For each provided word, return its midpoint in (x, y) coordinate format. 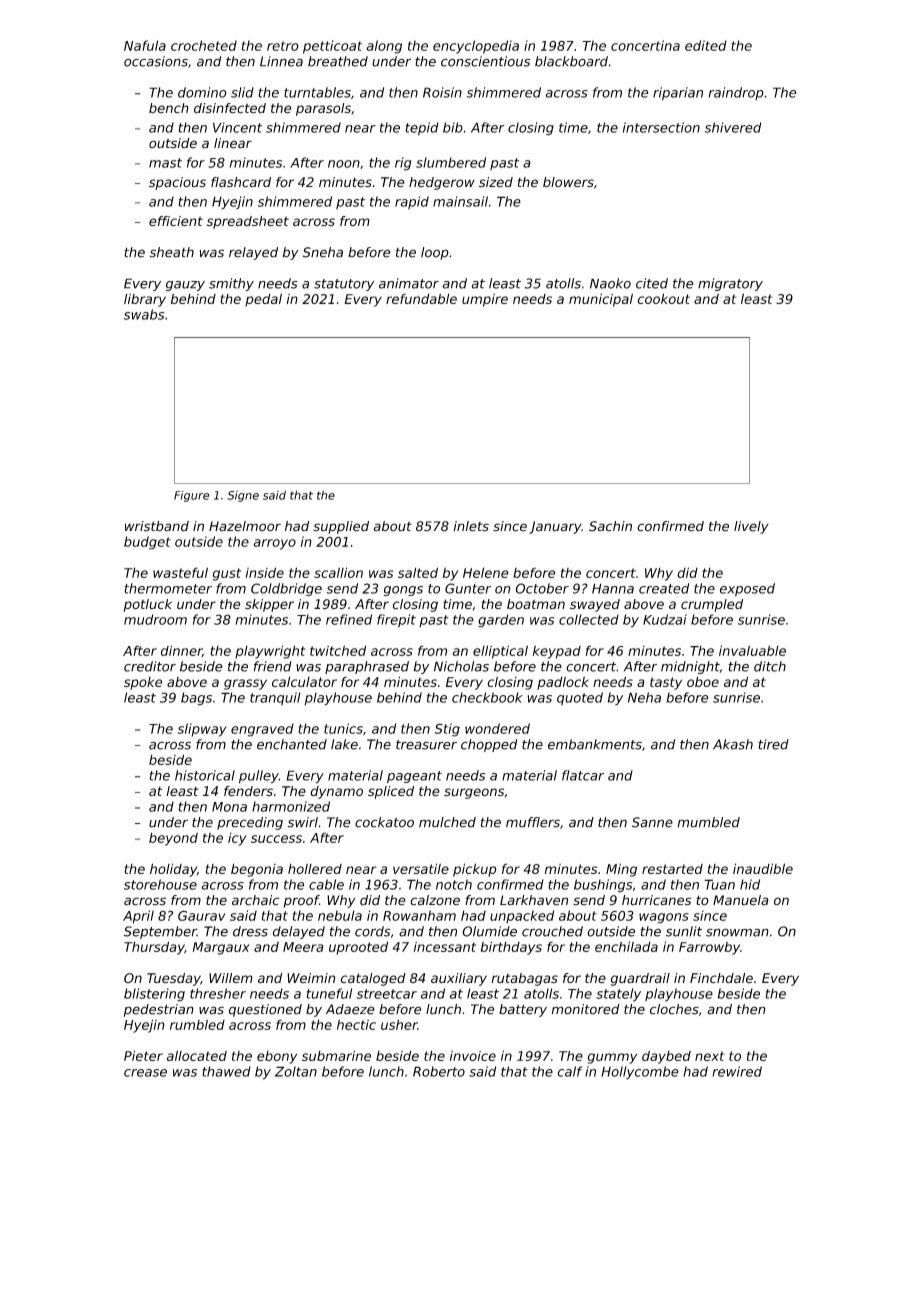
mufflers (533, 822)
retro (283, 46)
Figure (192, 496)
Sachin (610, 526)
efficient (176, 221)
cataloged (373, 979)
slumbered (451, 162)
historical (205, 775)
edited (706, 45)
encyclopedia (476, 47)
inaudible (763, 868)
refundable (421, 298)
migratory (730, 284)
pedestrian (159, 1010)
